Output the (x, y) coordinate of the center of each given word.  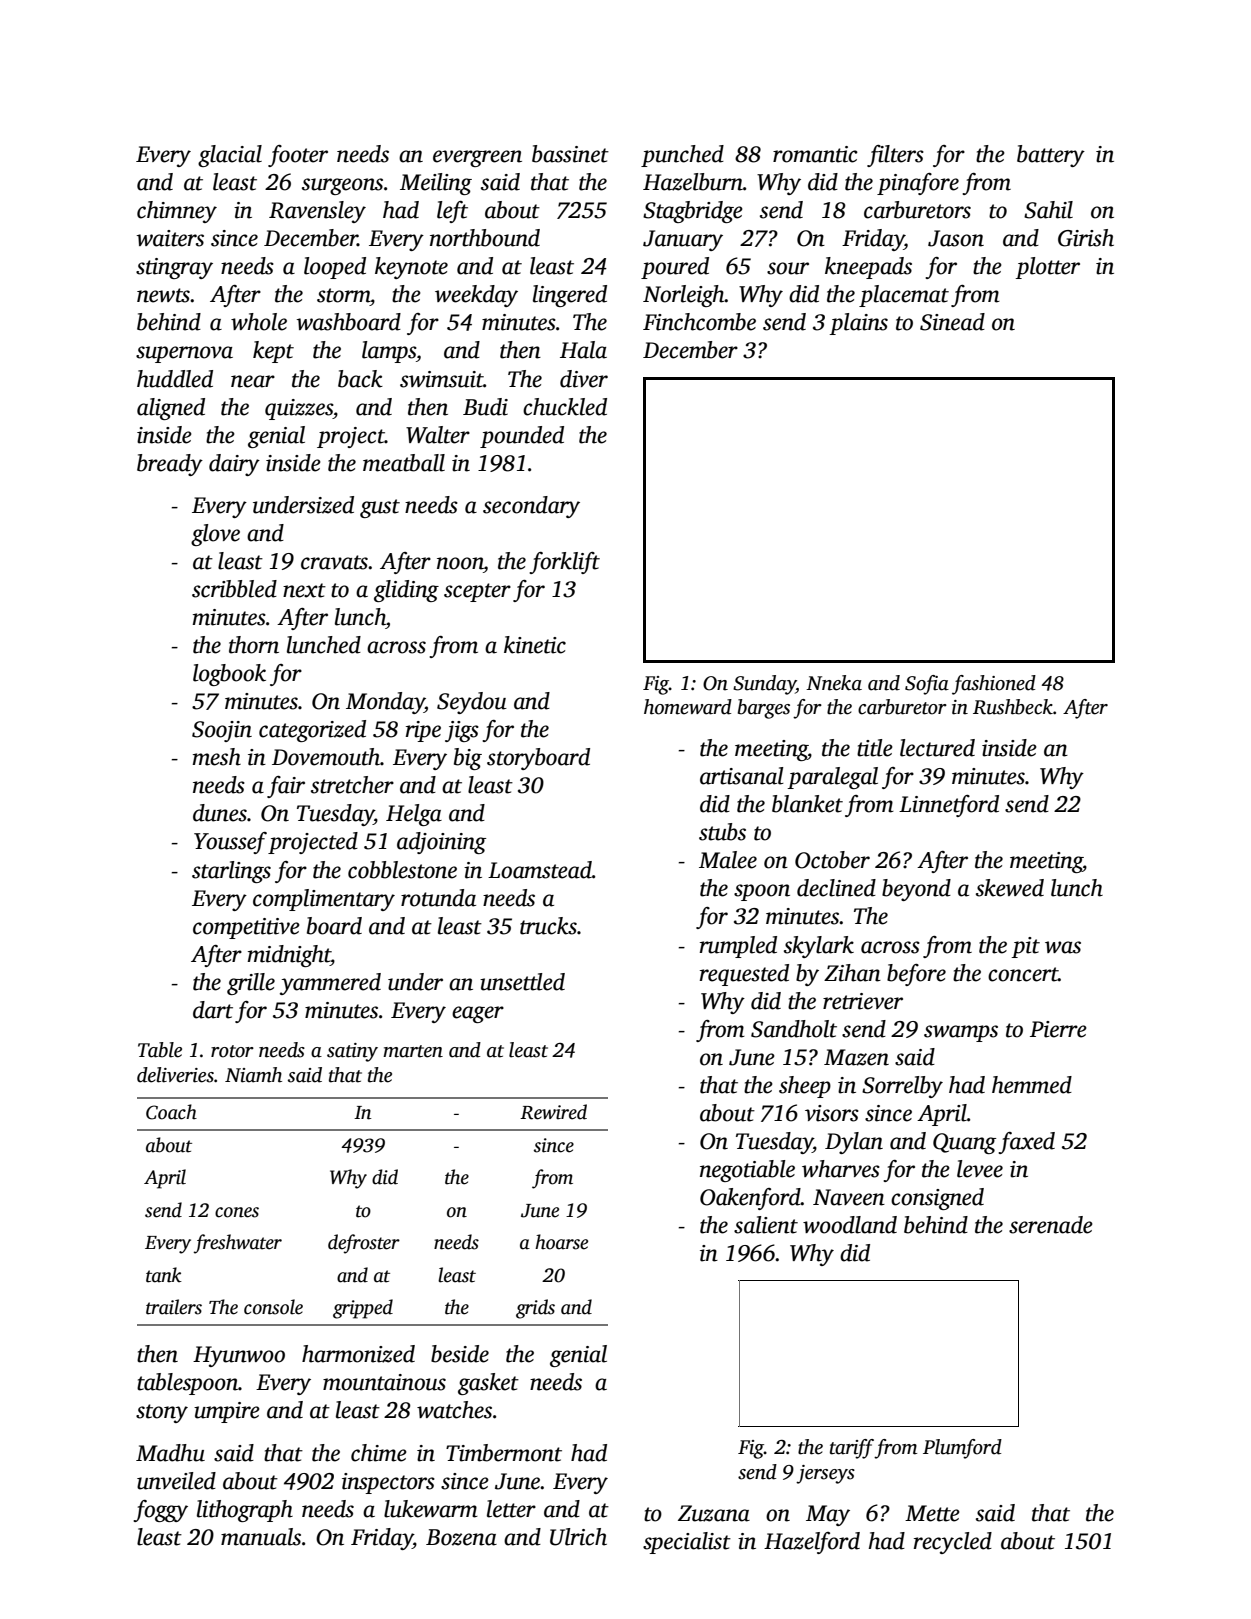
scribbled (234, 589)
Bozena (461, 1537)
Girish (1086, 238)
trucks (548, 926)
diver (584, 379)
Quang (964, 1143)
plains (858, 324)
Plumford (962, 1449)
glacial (230, 156)
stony (162, 1413)
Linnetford (949, 806)
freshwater (238, 1244)
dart (213, 1010)
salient (766, 1225)
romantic (815, 154)
